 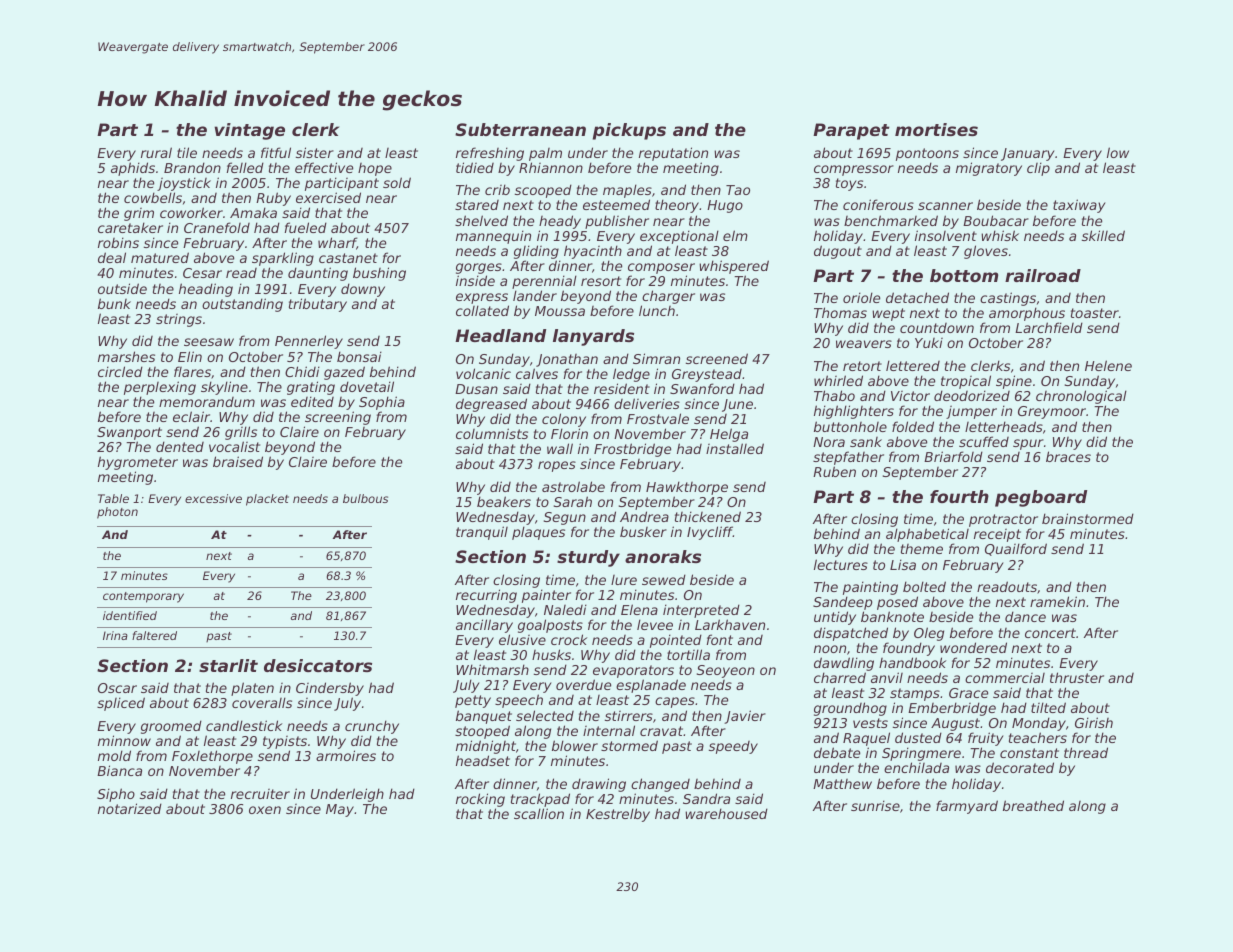 I want to click on thruster, so click(x=1077, y=677).
